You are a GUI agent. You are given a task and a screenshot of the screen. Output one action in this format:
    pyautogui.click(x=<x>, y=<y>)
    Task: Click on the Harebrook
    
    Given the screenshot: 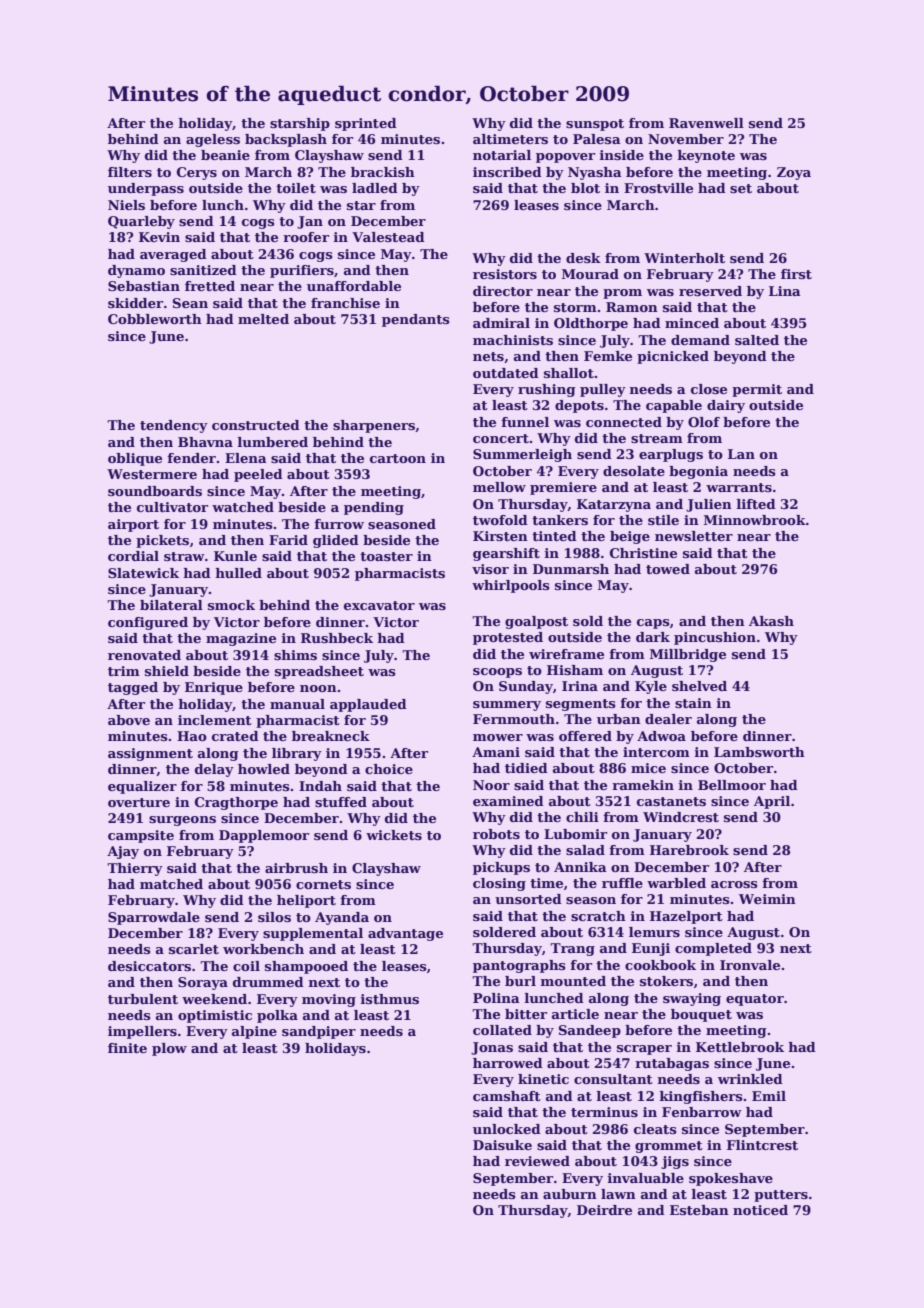 What is the action you would take?
    pyautogui.click(x=689, y=850)
